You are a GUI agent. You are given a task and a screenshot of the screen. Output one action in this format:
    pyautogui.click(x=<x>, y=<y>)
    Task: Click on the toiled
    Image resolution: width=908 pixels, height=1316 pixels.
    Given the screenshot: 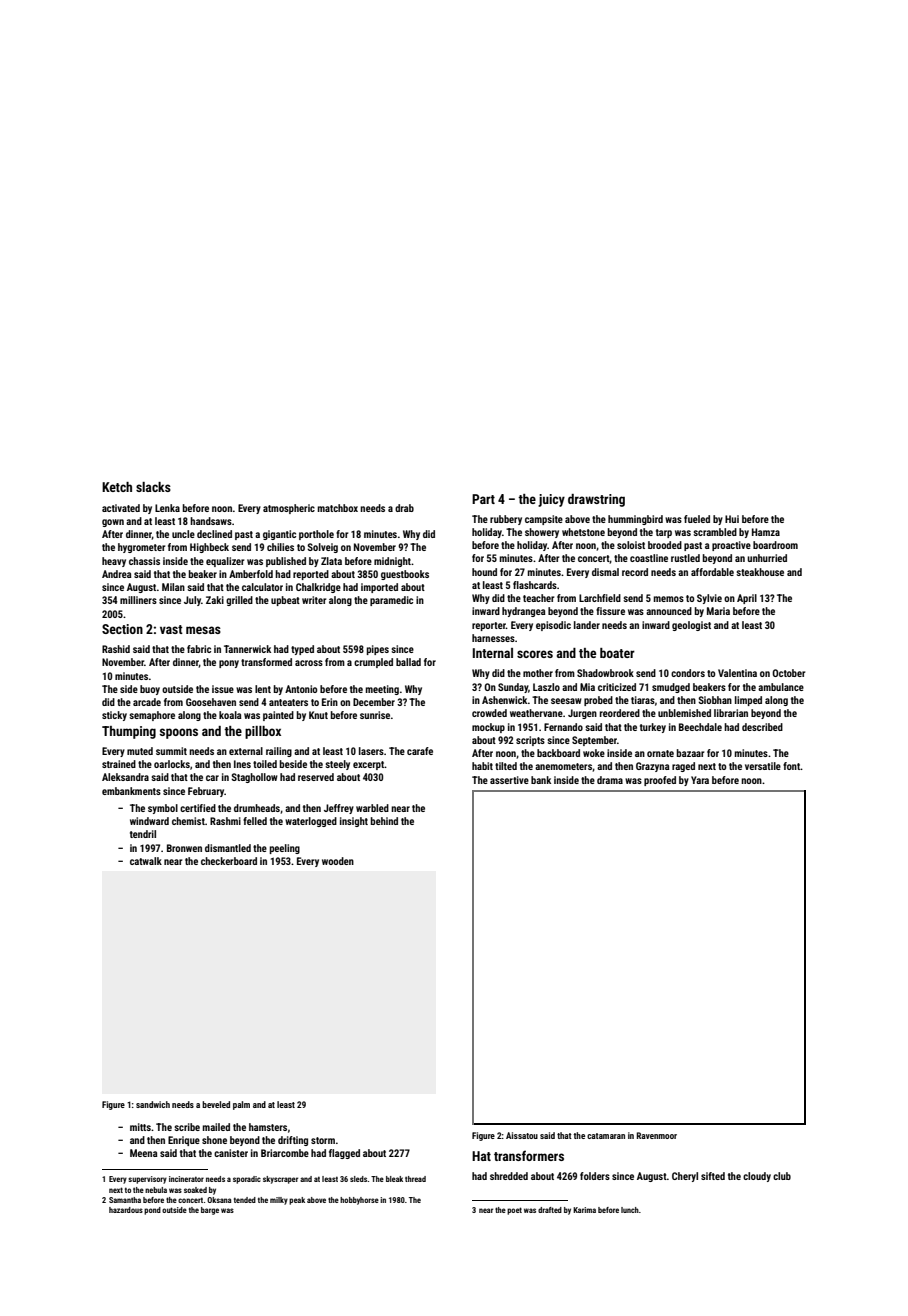 What is the action you would take?
    pyautogui.click(x=265, y=764)
